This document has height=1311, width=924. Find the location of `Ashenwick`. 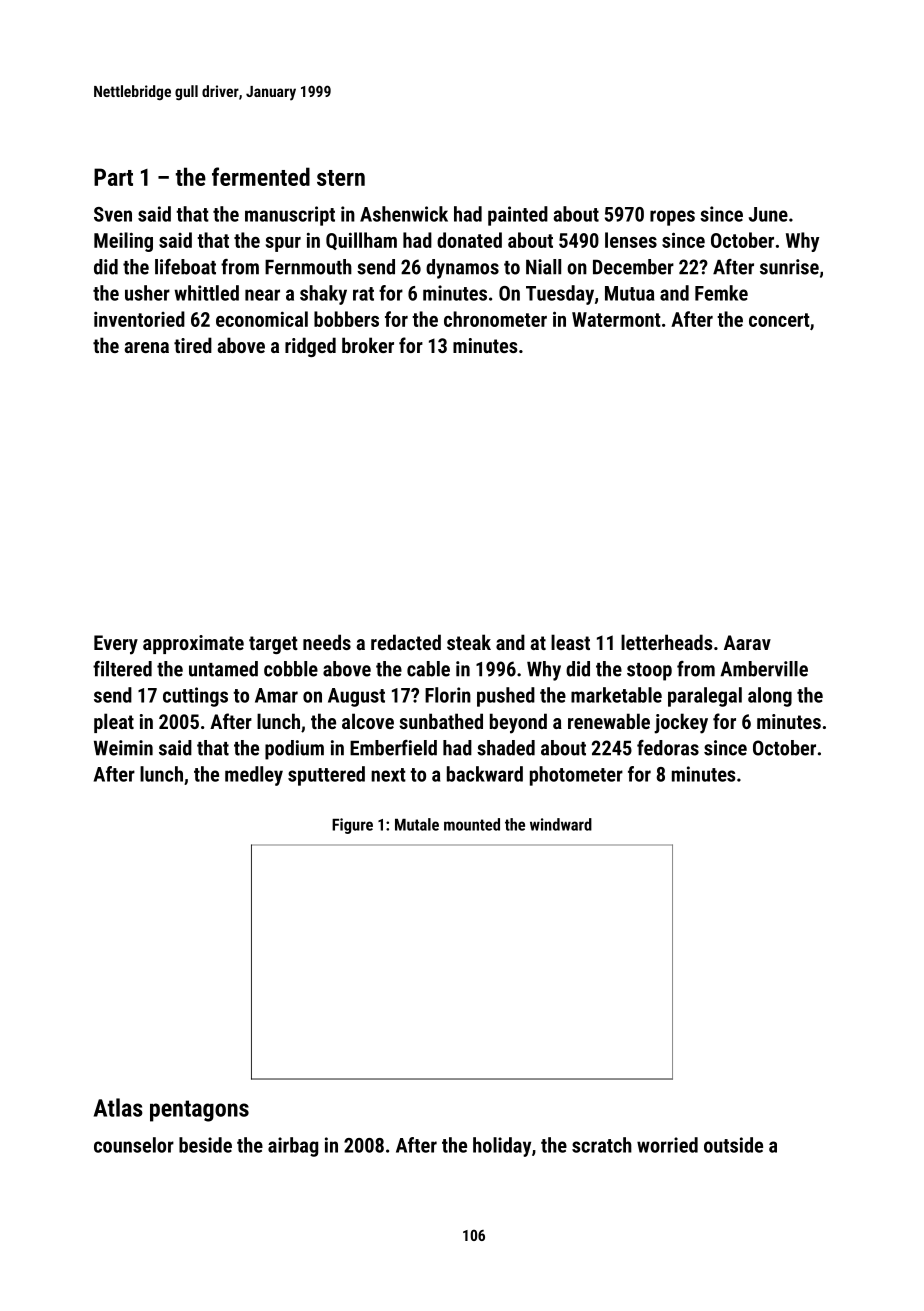

Ashenwick is located at coordinates (404, 214).
